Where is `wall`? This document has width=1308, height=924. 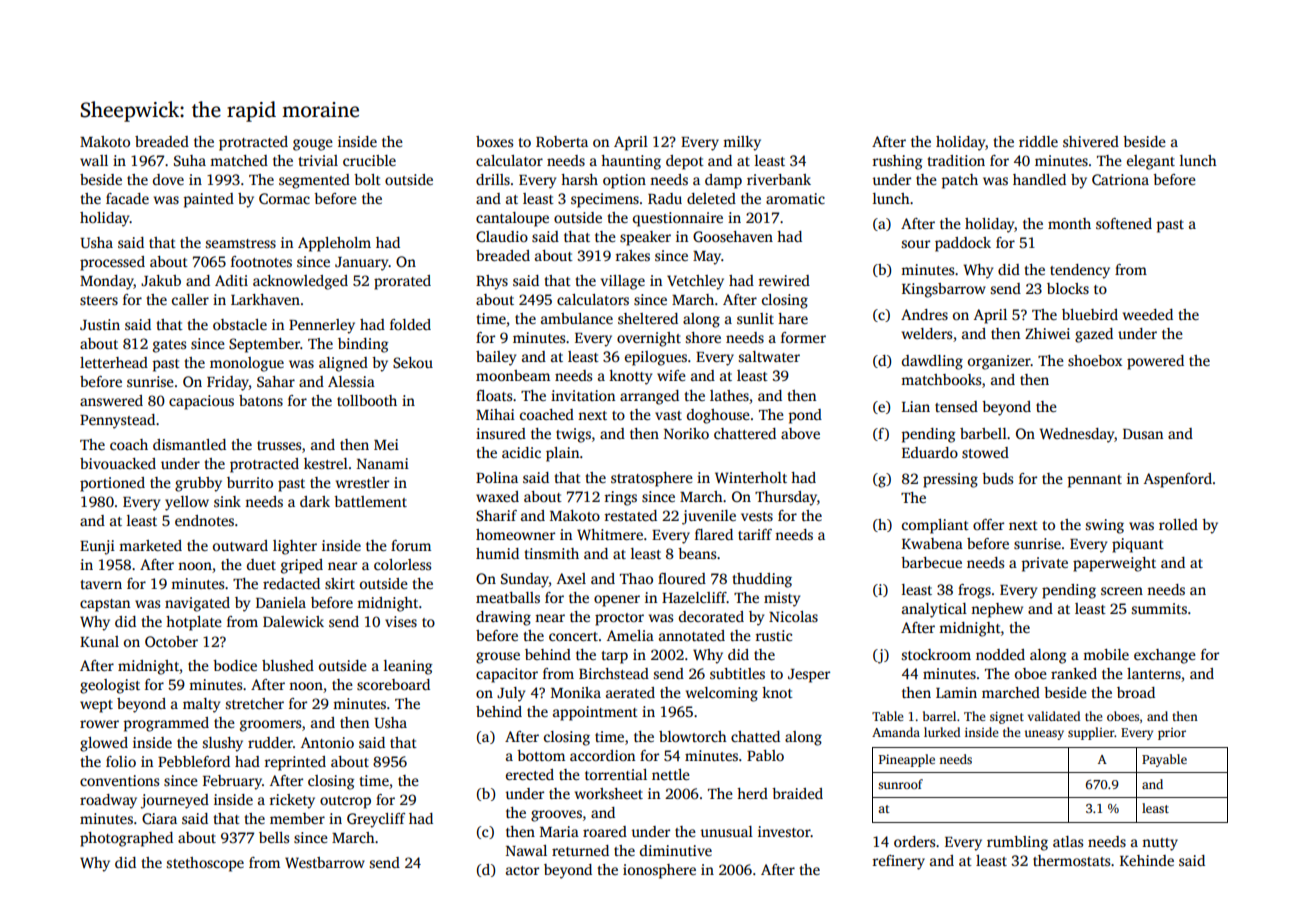
wall is located at coordinates (94, 160).
